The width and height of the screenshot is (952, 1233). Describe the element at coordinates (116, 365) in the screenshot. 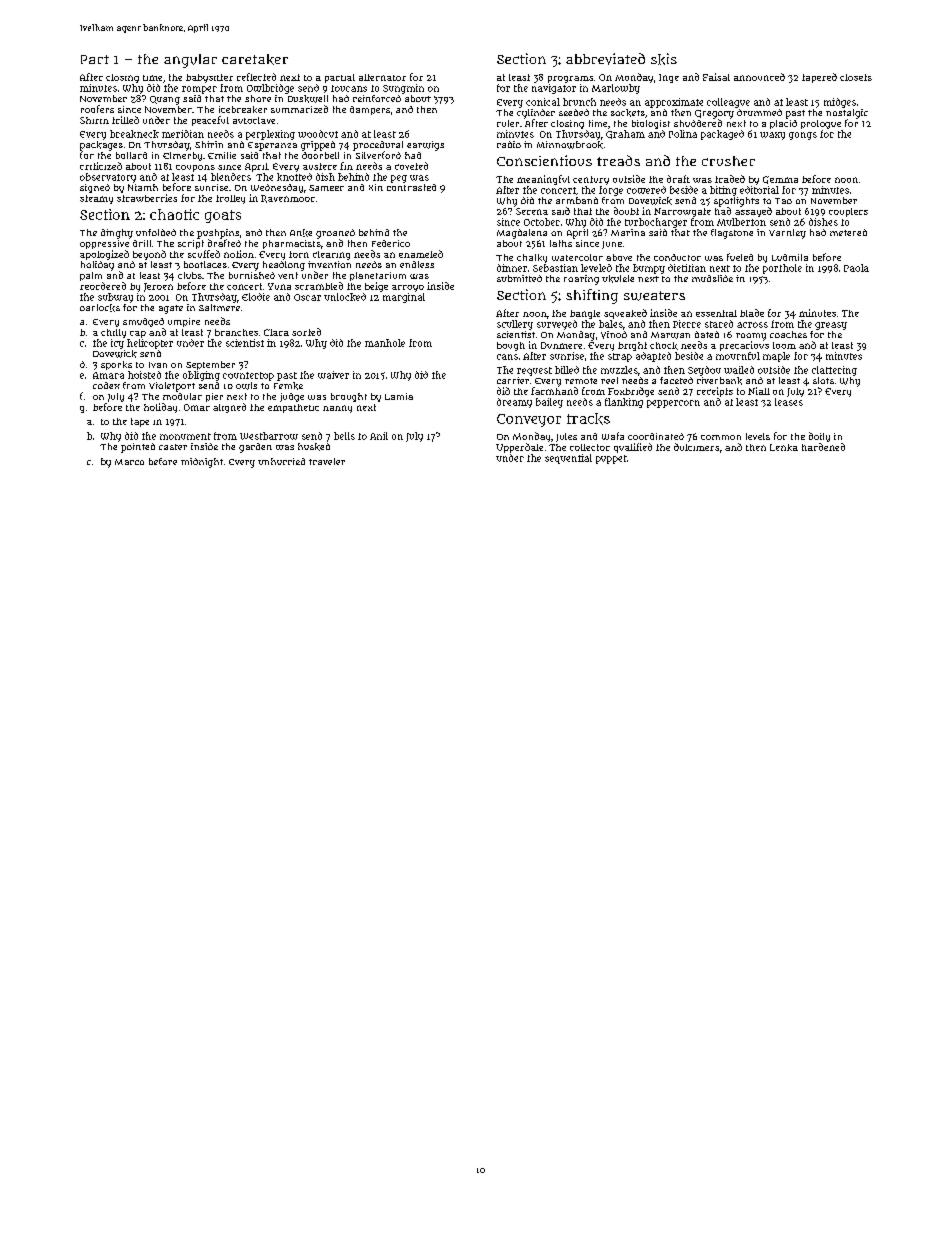

I see `sporks` at that location.
